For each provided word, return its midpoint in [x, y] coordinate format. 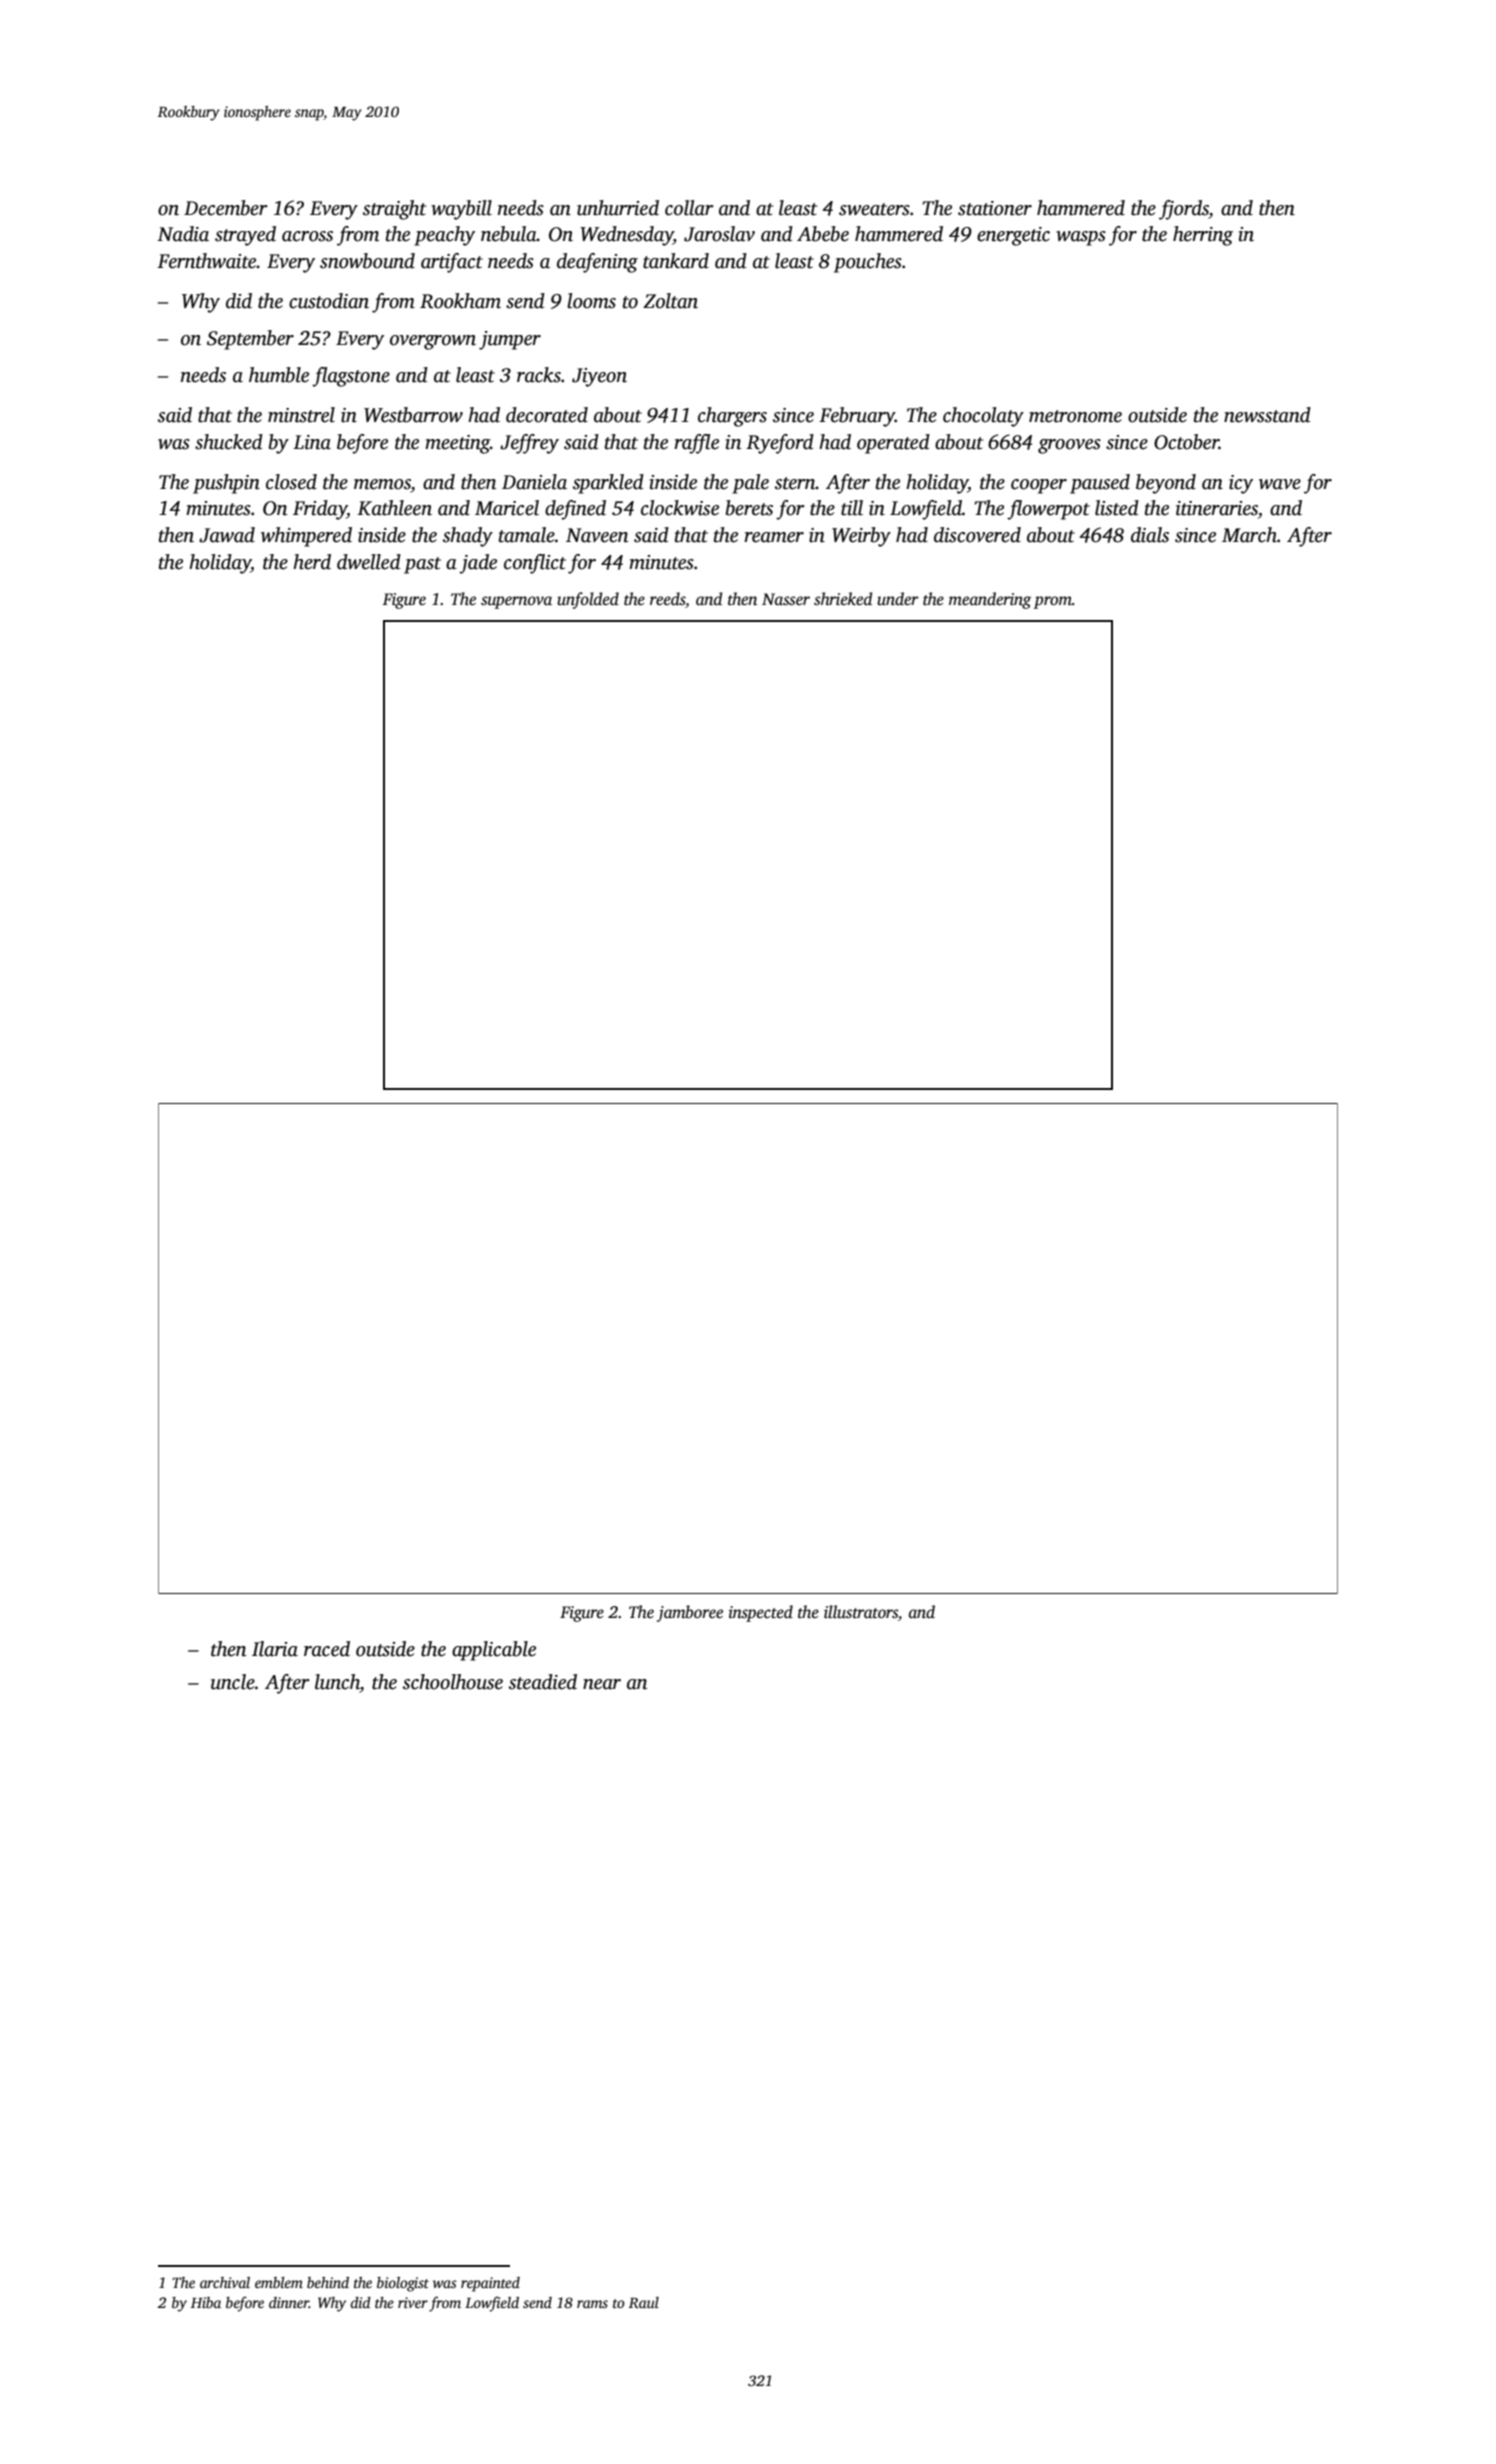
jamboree [690, 1613]
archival [225, 2282]
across [307, 236]
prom [1053, 602]
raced [327, 1649]
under [898, 599]
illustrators [861, 1612]
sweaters [874, 209]
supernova [516, 602]
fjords [1184, 210]
